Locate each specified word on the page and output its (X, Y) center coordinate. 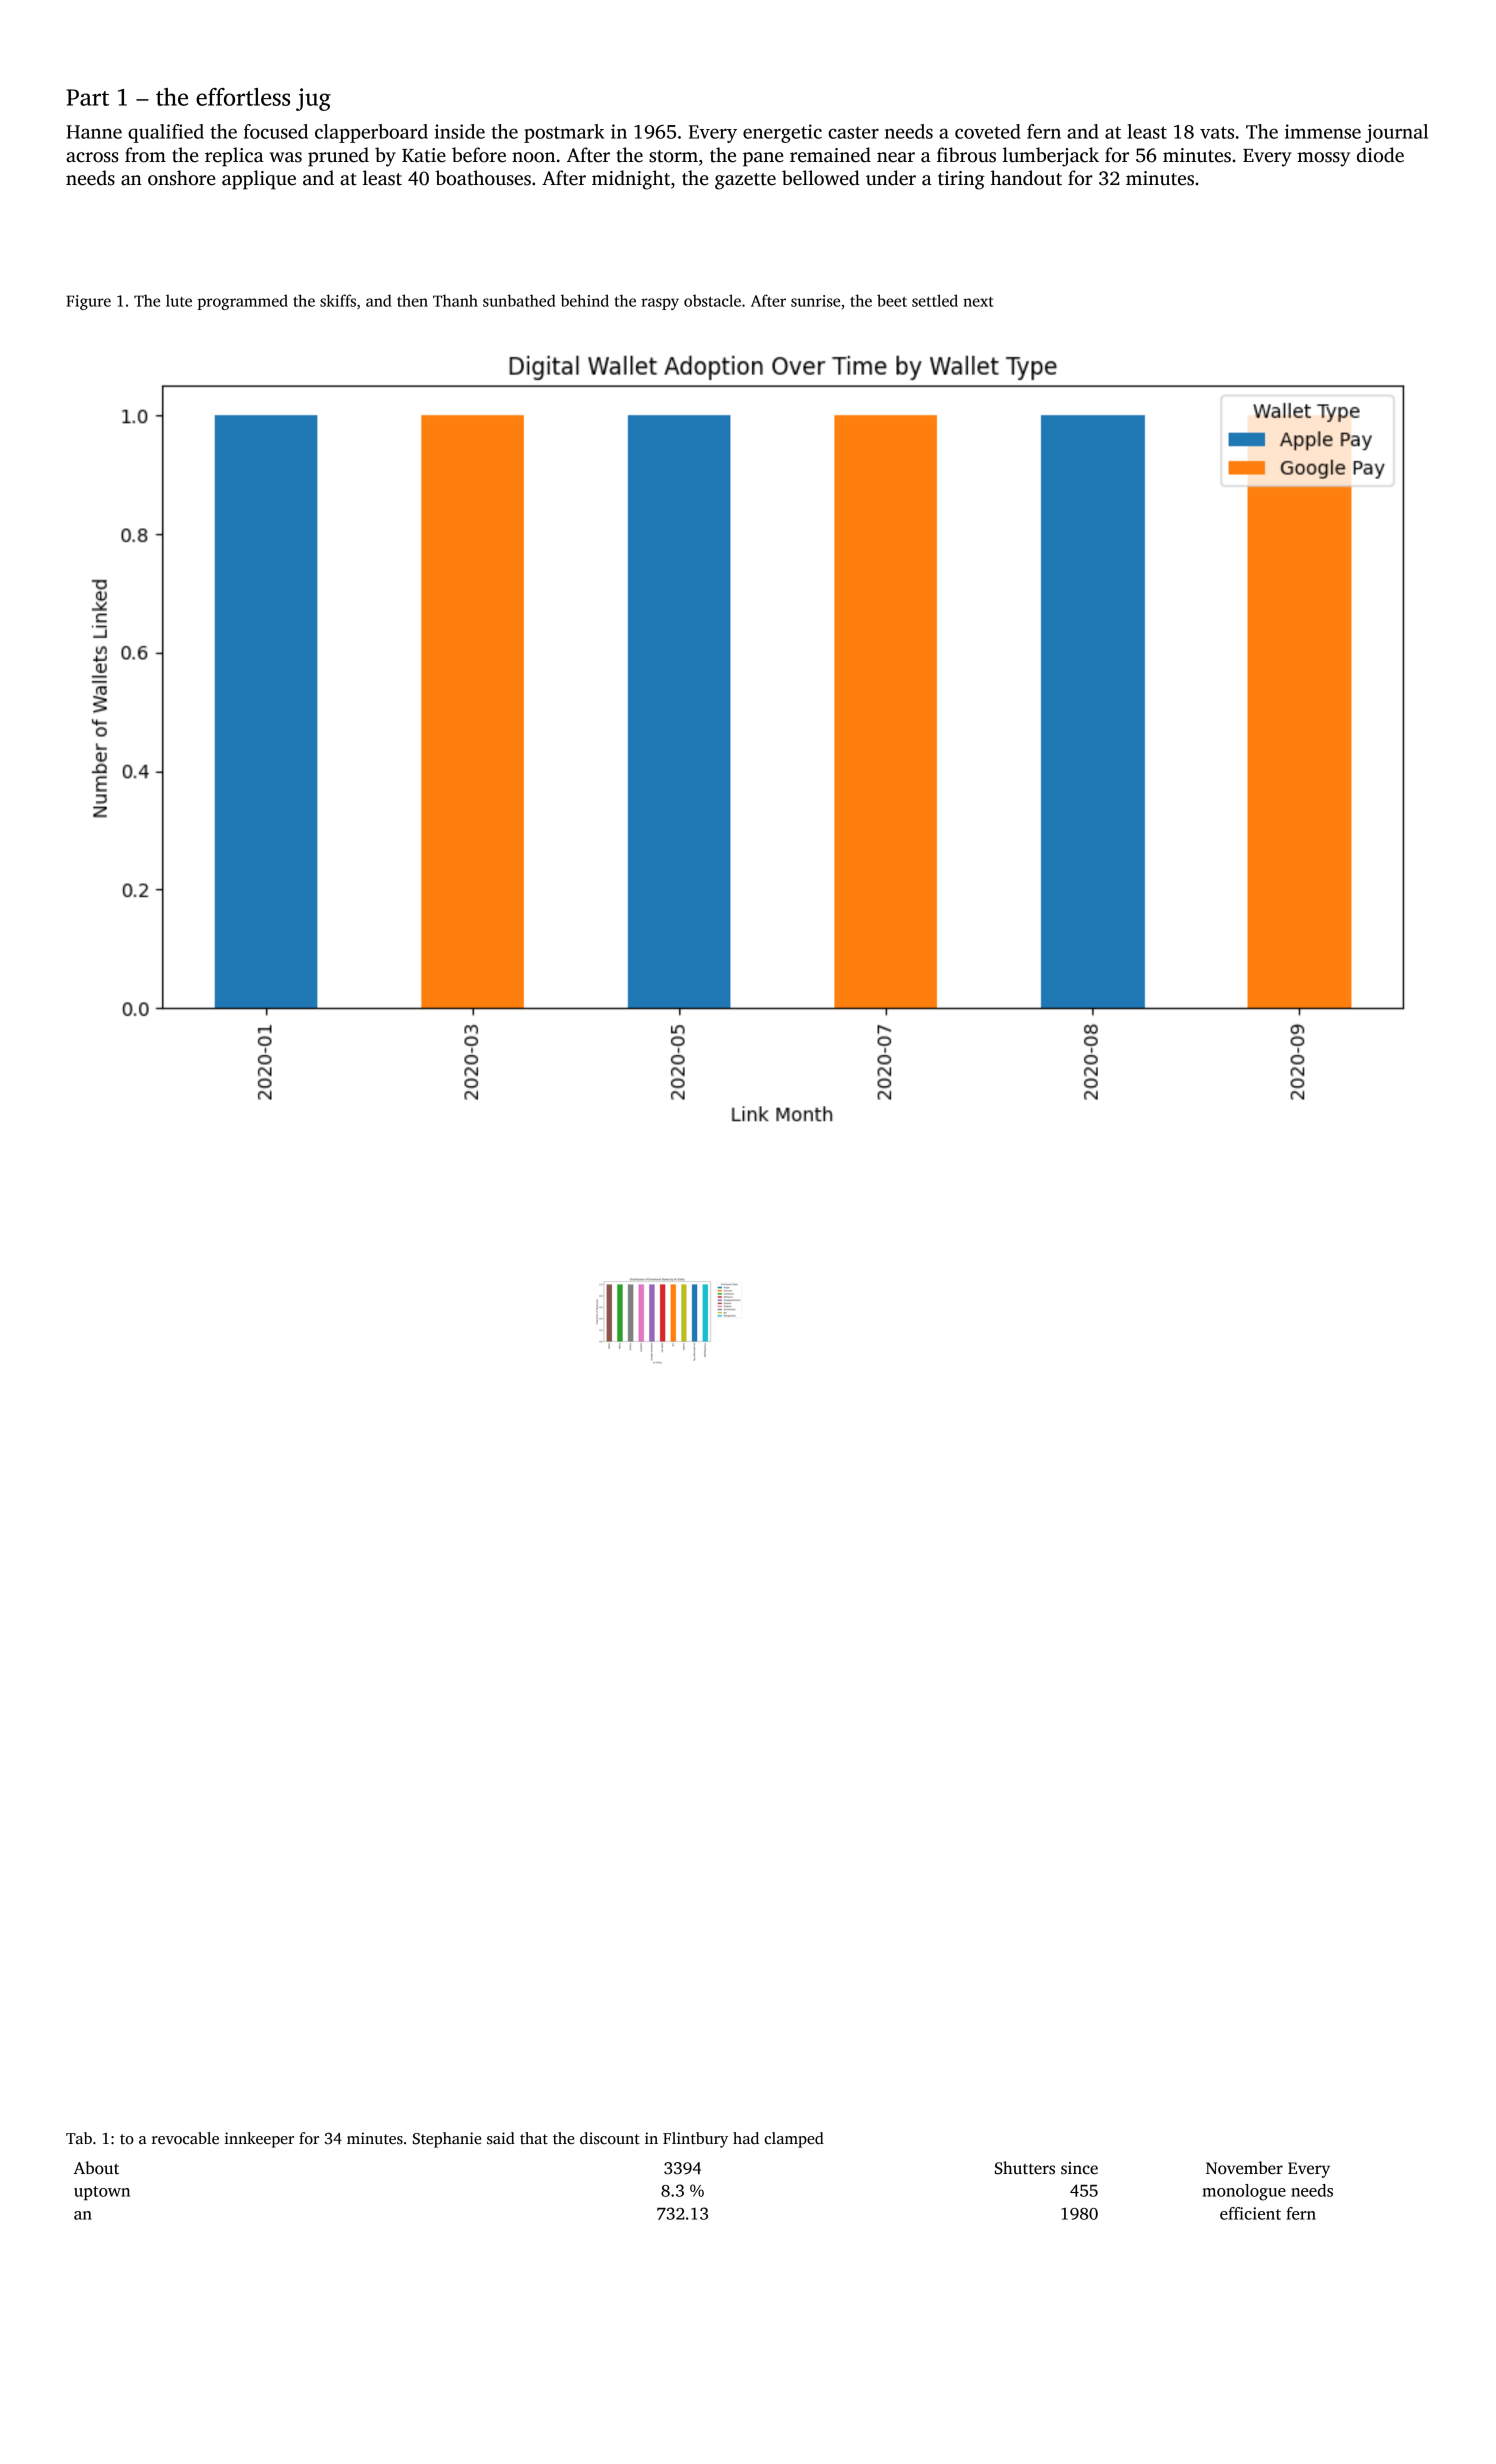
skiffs (338, 300)
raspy (660, 304)
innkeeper (259, 2140)
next (978, 302)
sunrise (815, 301)
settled (935, 300)
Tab (79, 2138)
